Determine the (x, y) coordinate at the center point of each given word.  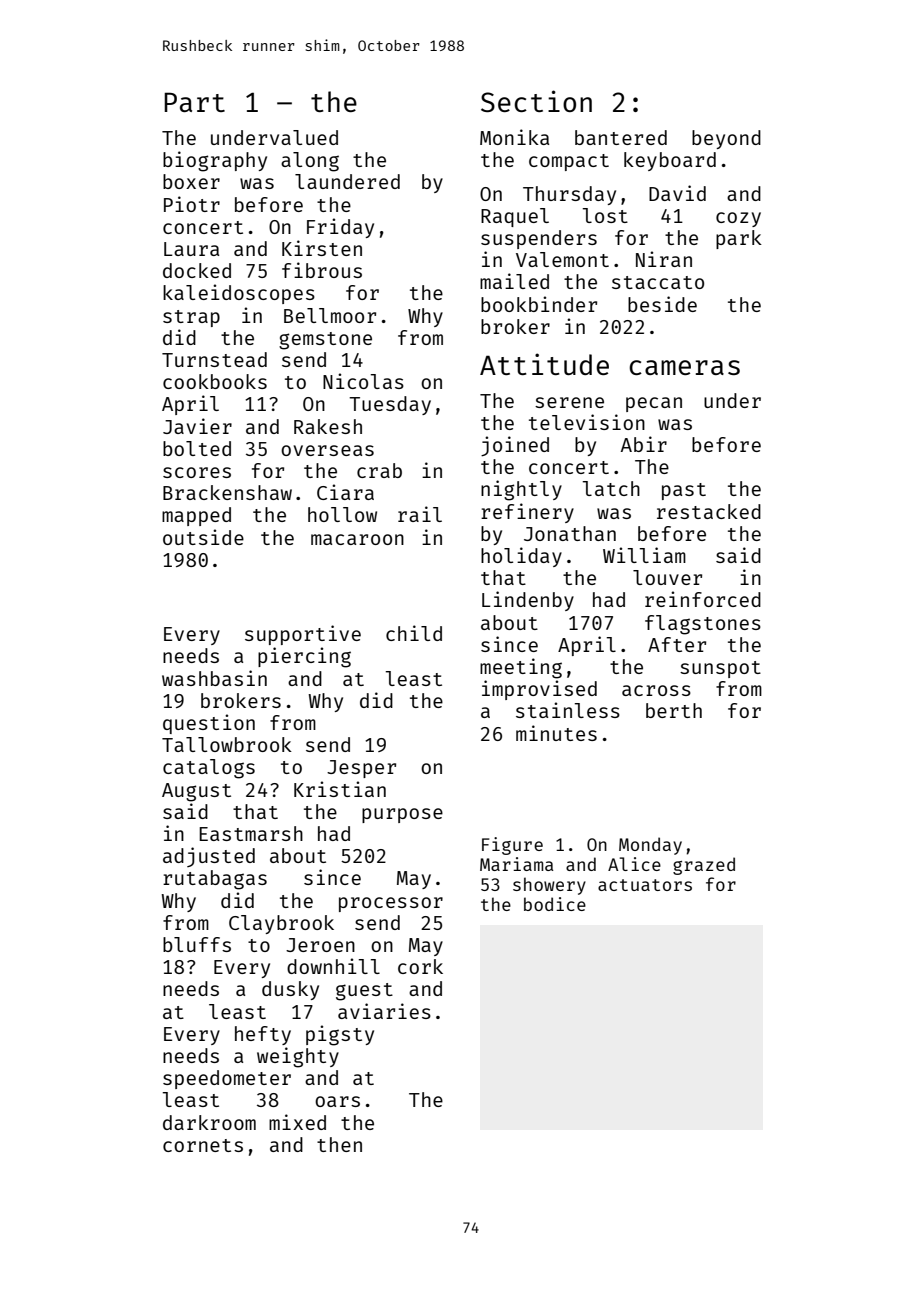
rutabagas (215, 880)
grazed (704, 866)
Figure (512, 846)
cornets (203, 1145)
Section (536, 101)
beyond (726, 139)
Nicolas (363, 381)
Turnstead (214, 359)
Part (194, 102)
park (739, 239)
